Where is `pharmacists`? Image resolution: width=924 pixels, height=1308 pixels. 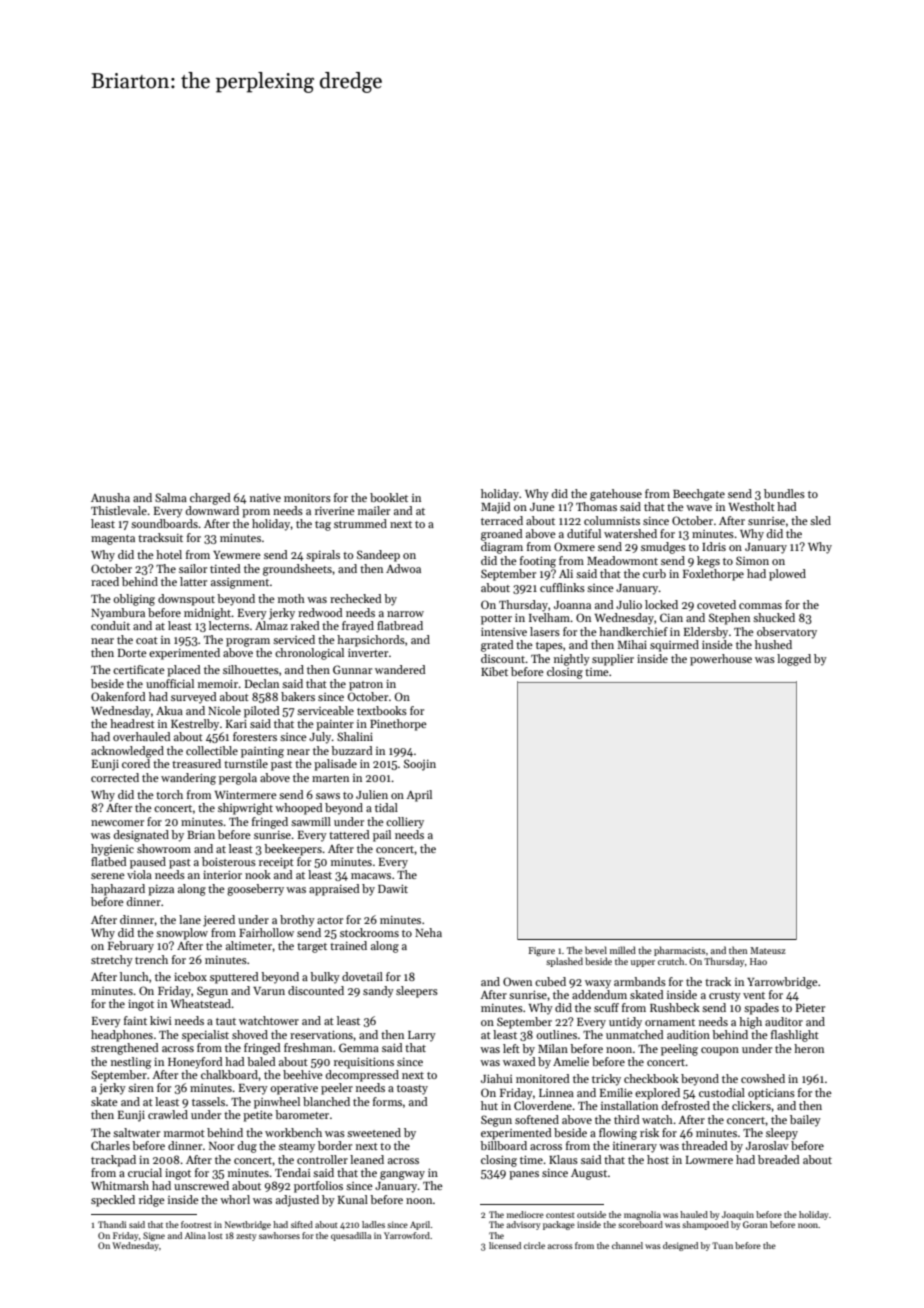
pharmacists is located at coordinates (679, 951).
